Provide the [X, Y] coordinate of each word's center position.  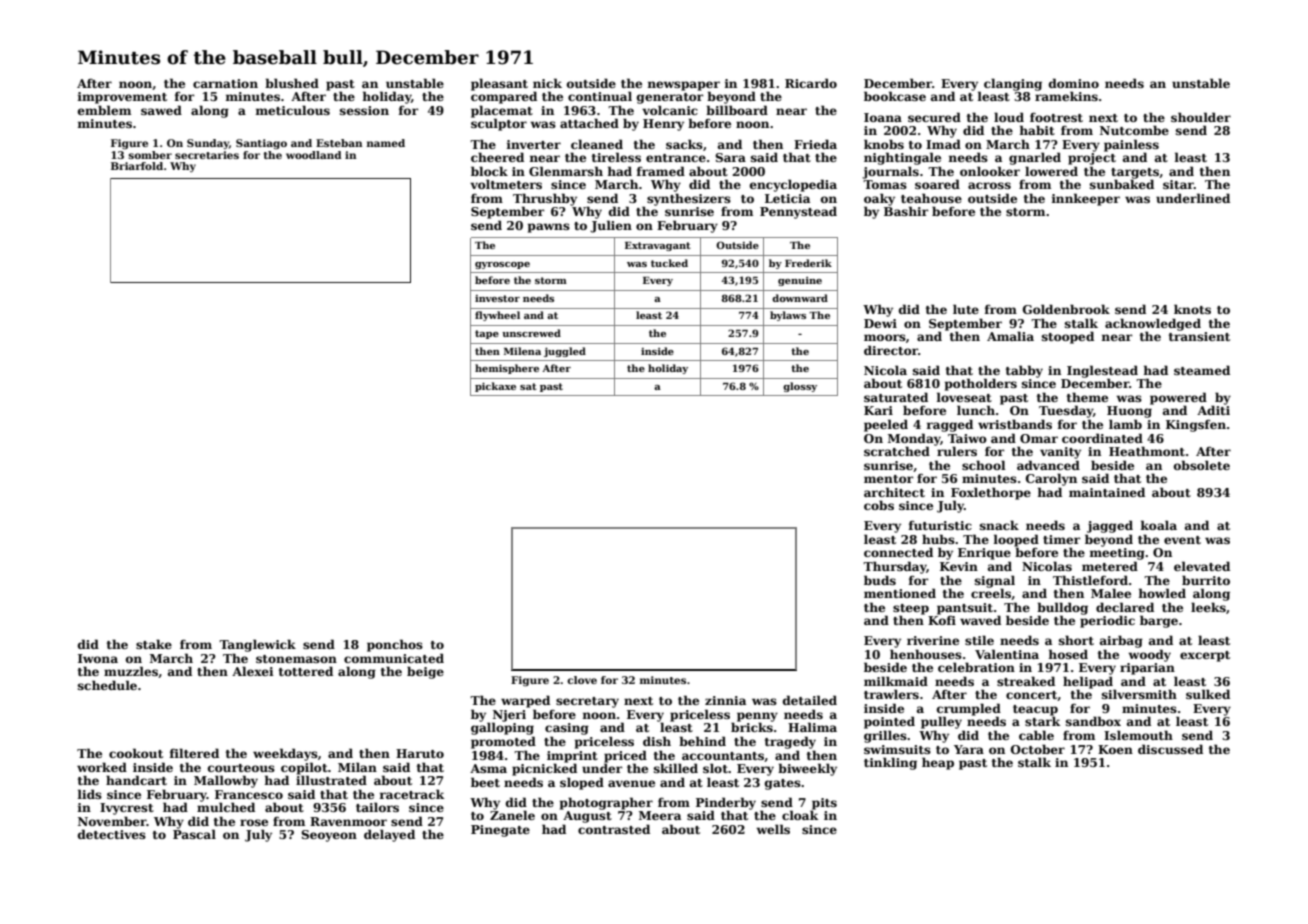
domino [1074, 83]
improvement [122, 98]
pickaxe [495, 387]
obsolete [1202, 465]
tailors [377, 807]
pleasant [499, 84]
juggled [565, 352]
